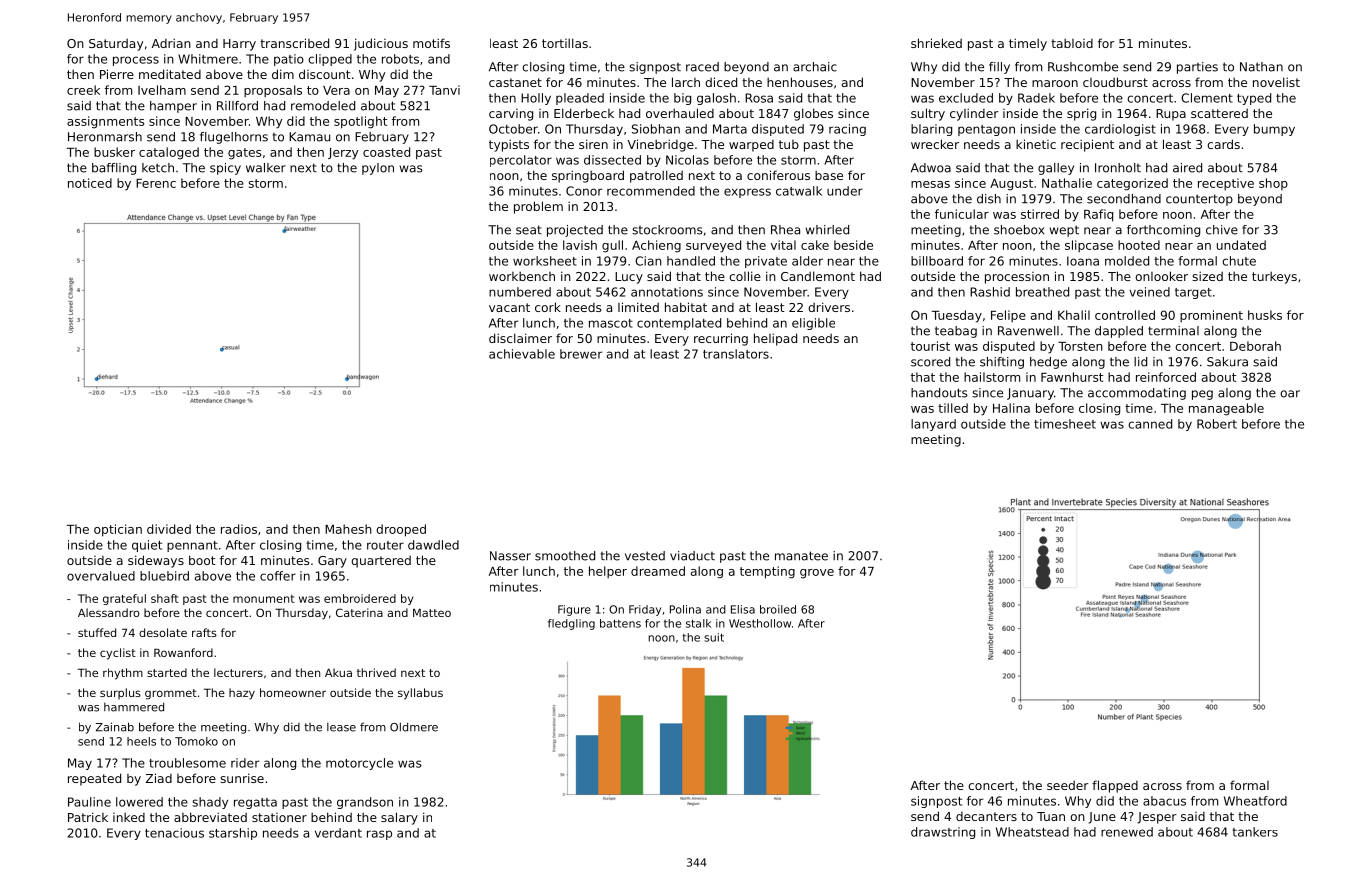 Image resolution: width=1372 pixels, height=887 pixels. Describe the element at coordinates (520, 338) in the image. I see `disclaimer` at that location.
